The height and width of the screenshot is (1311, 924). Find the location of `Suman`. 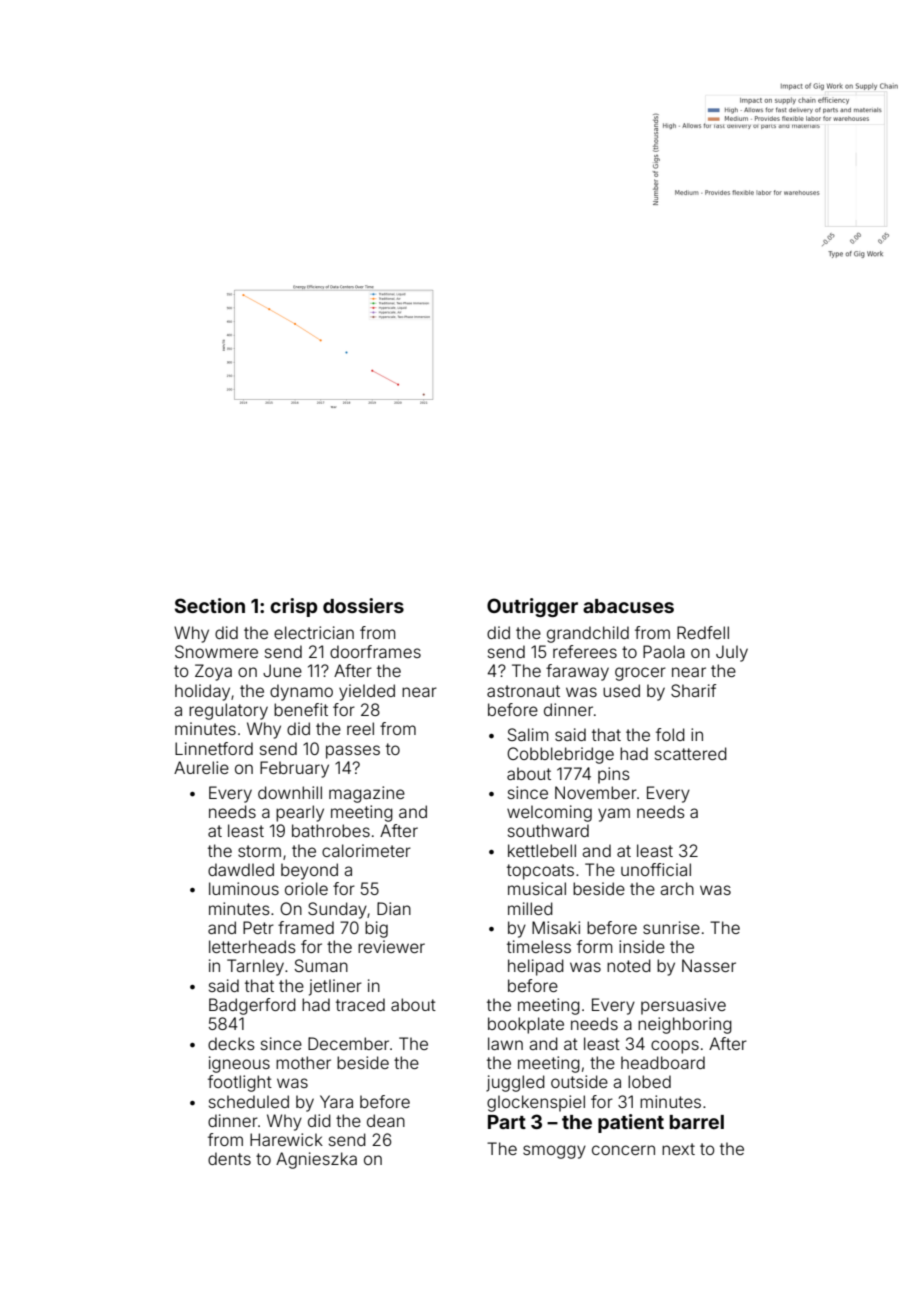

Suman is located at coordinates (321, 965).
